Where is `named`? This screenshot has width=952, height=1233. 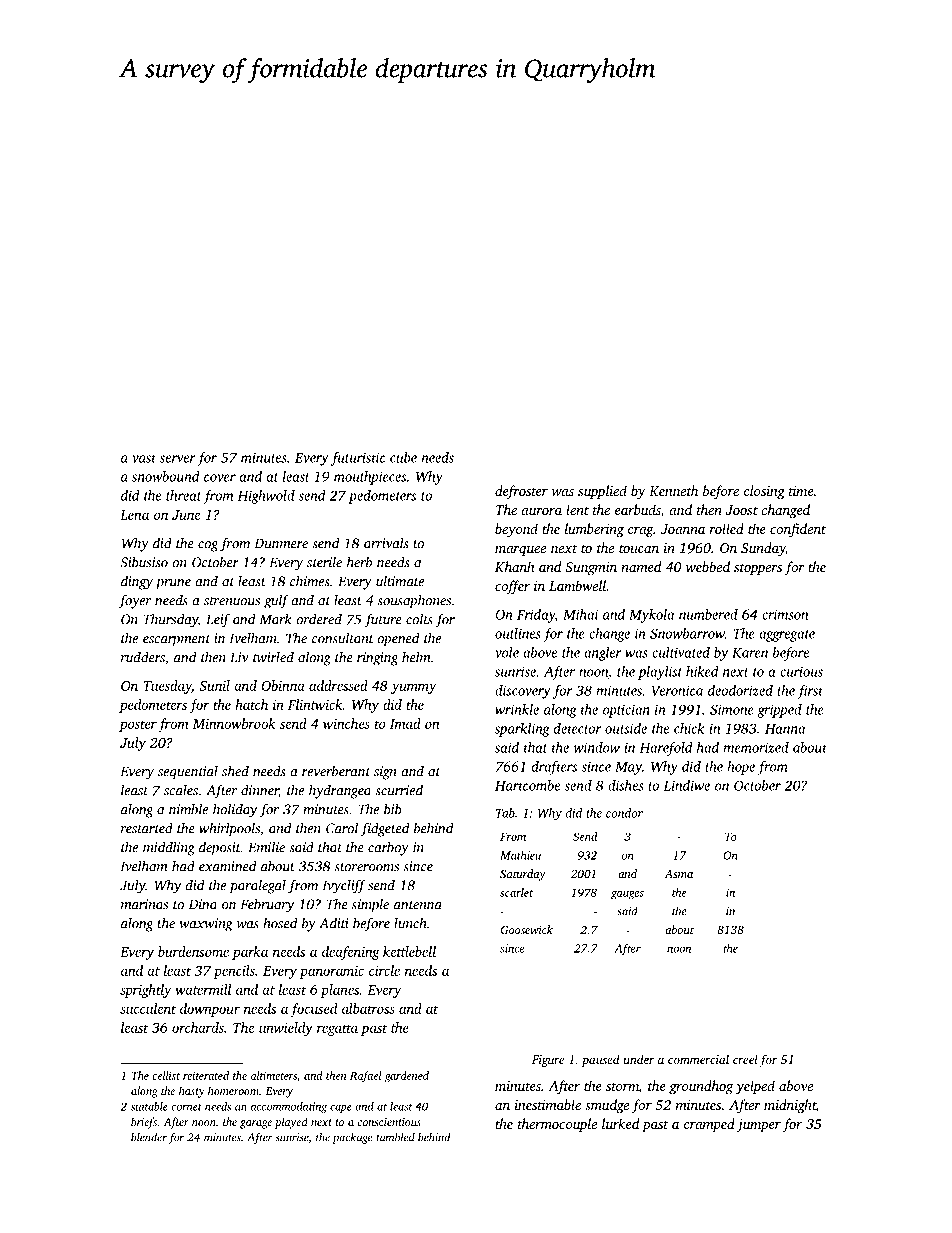
named is located at coordinates (641, 566).
